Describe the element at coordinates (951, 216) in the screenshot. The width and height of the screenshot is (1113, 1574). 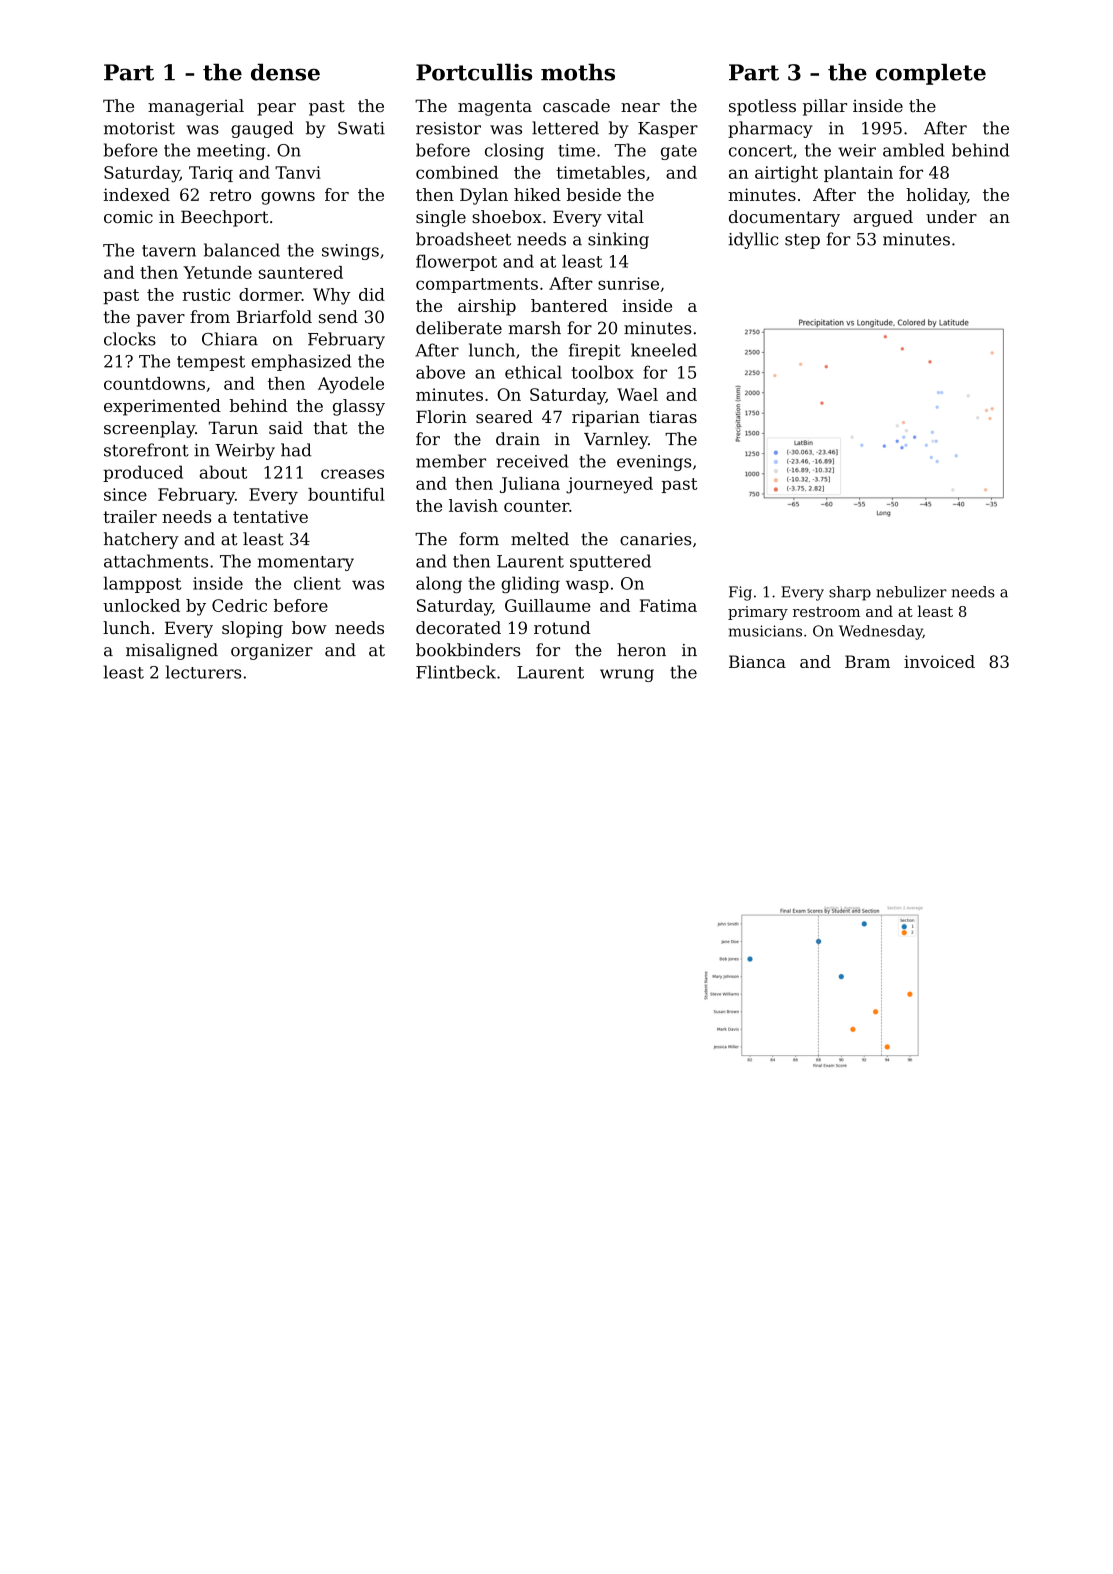
I see `under` at that location.
